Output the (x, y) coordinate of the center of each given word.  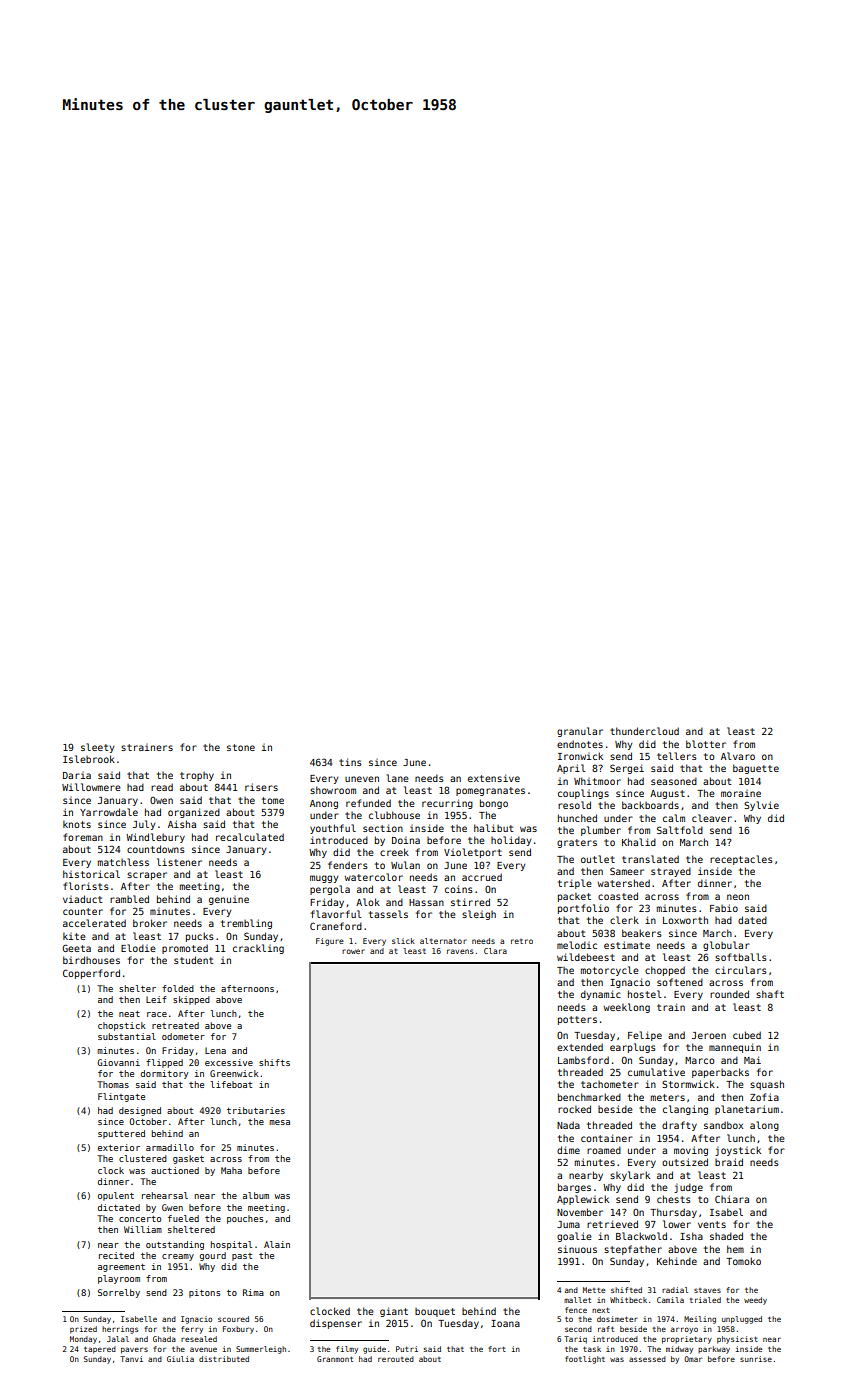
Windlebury (155, 838)
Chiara (732, 1199)
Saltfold (680, 830)
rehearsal (165, 1195)
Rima (253, 1292)
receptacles (741, 860)
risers (261, 787)
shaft (770, 994)
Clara (495, 951)
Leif (156, 999)
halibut (493, 828)
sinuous (577, 1249)
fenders (348, 865)
